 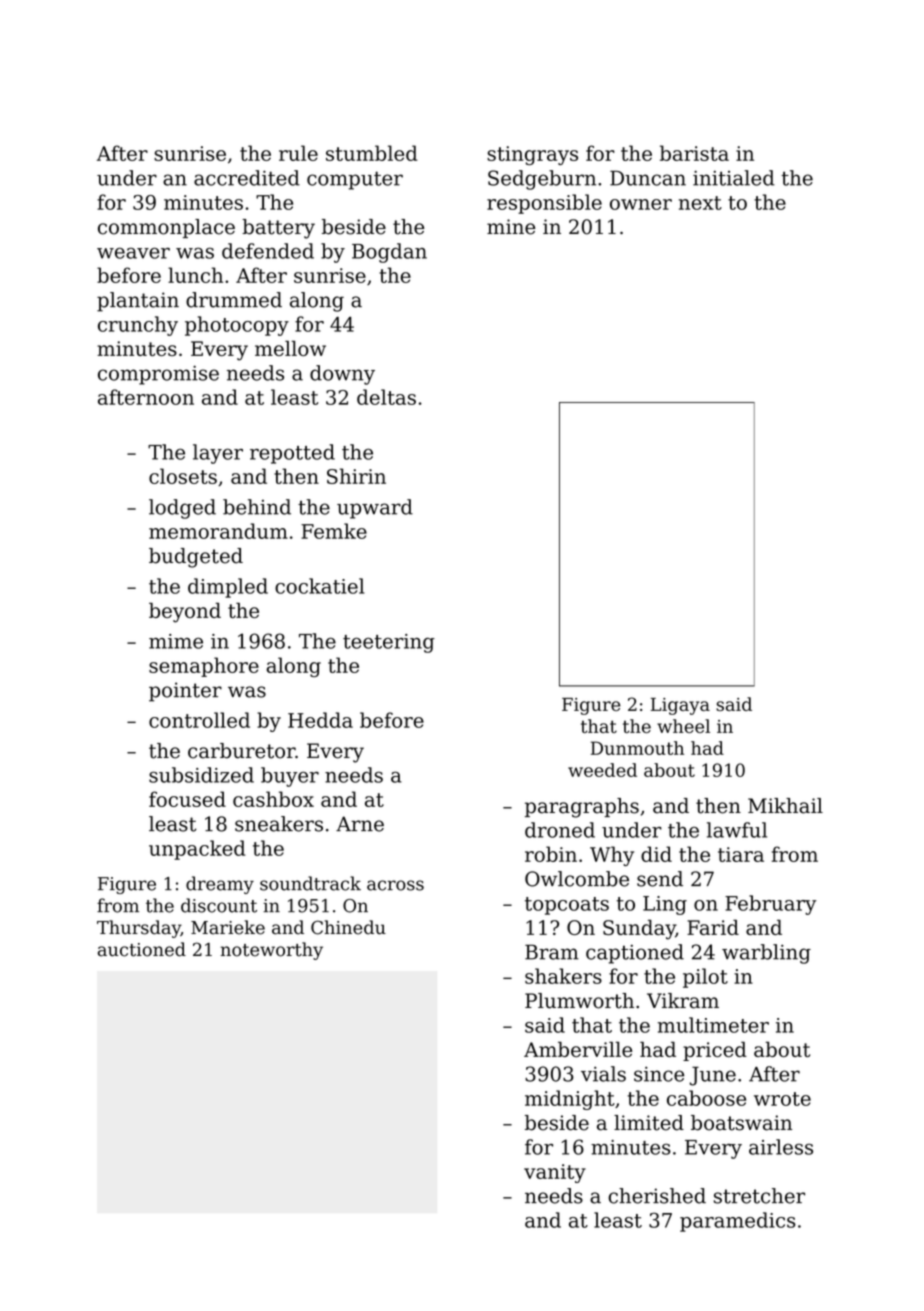 I want to click on teetering, so click(x=389, y=643).
